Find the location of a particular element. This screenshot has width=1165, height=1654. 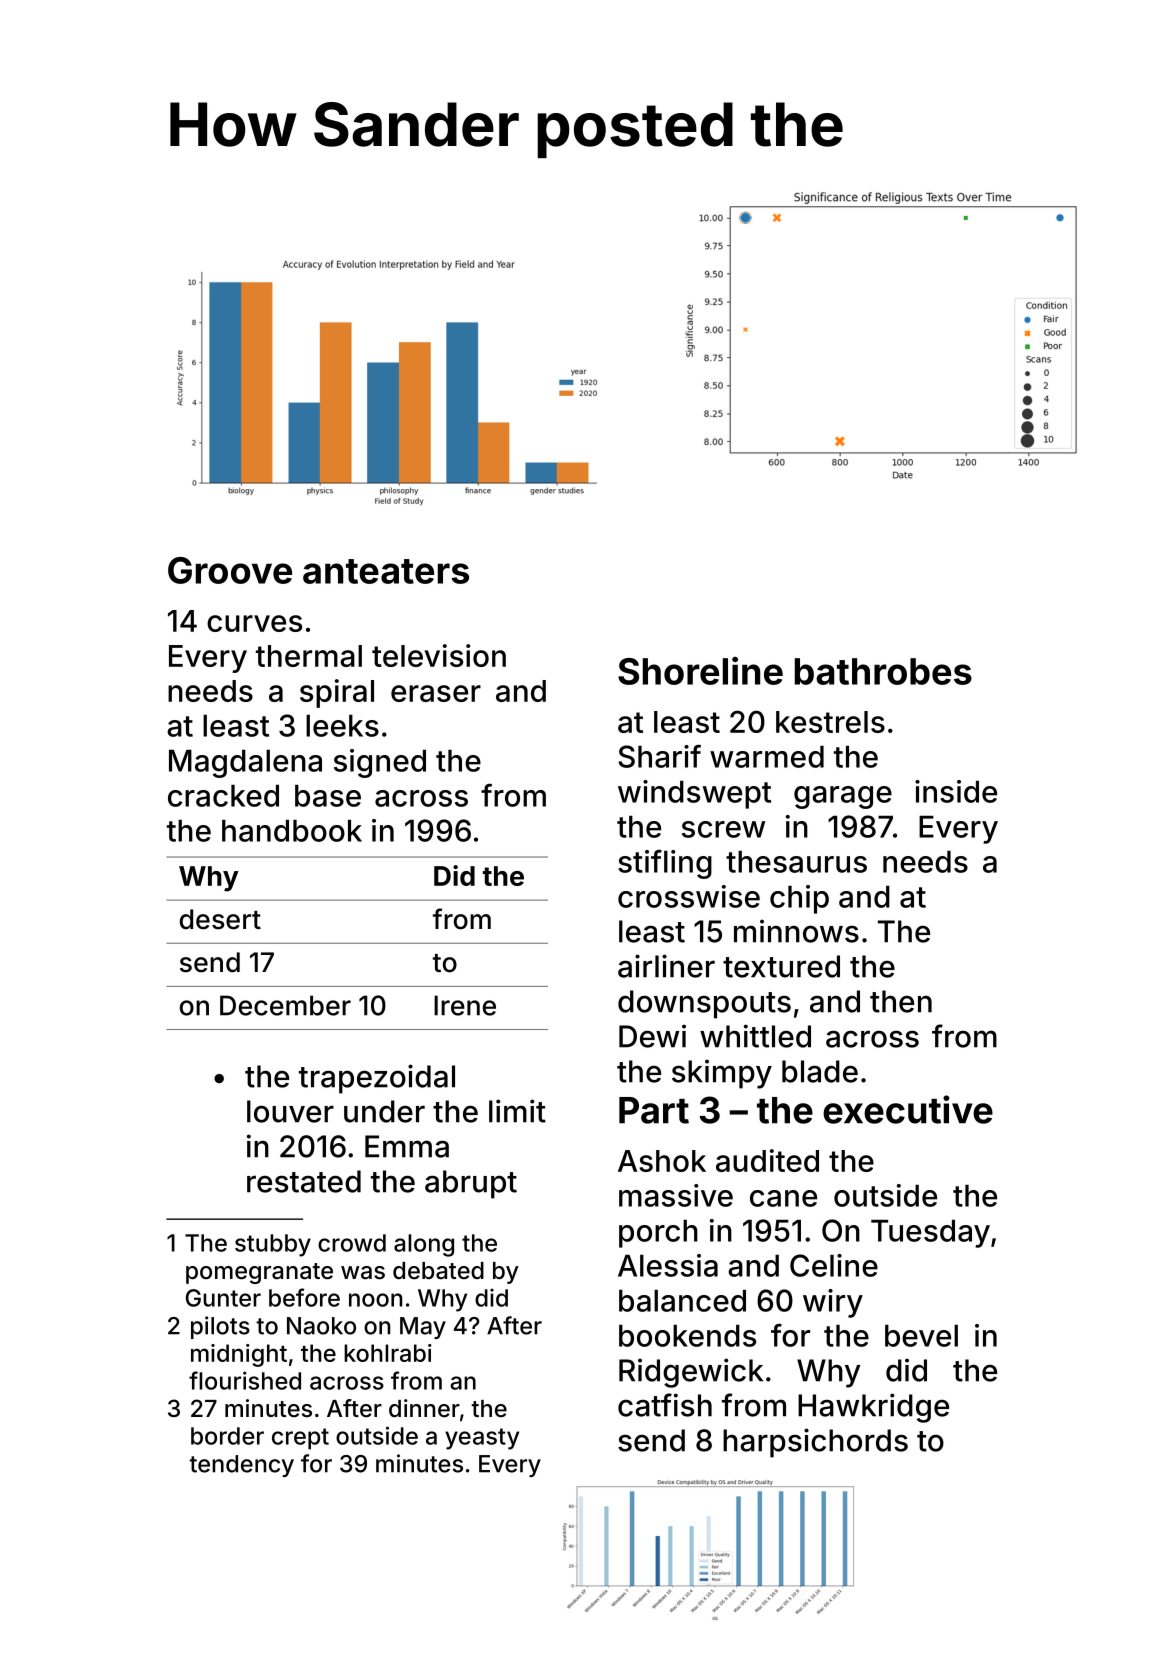

anteaters is located at coordinates (386, 571).
